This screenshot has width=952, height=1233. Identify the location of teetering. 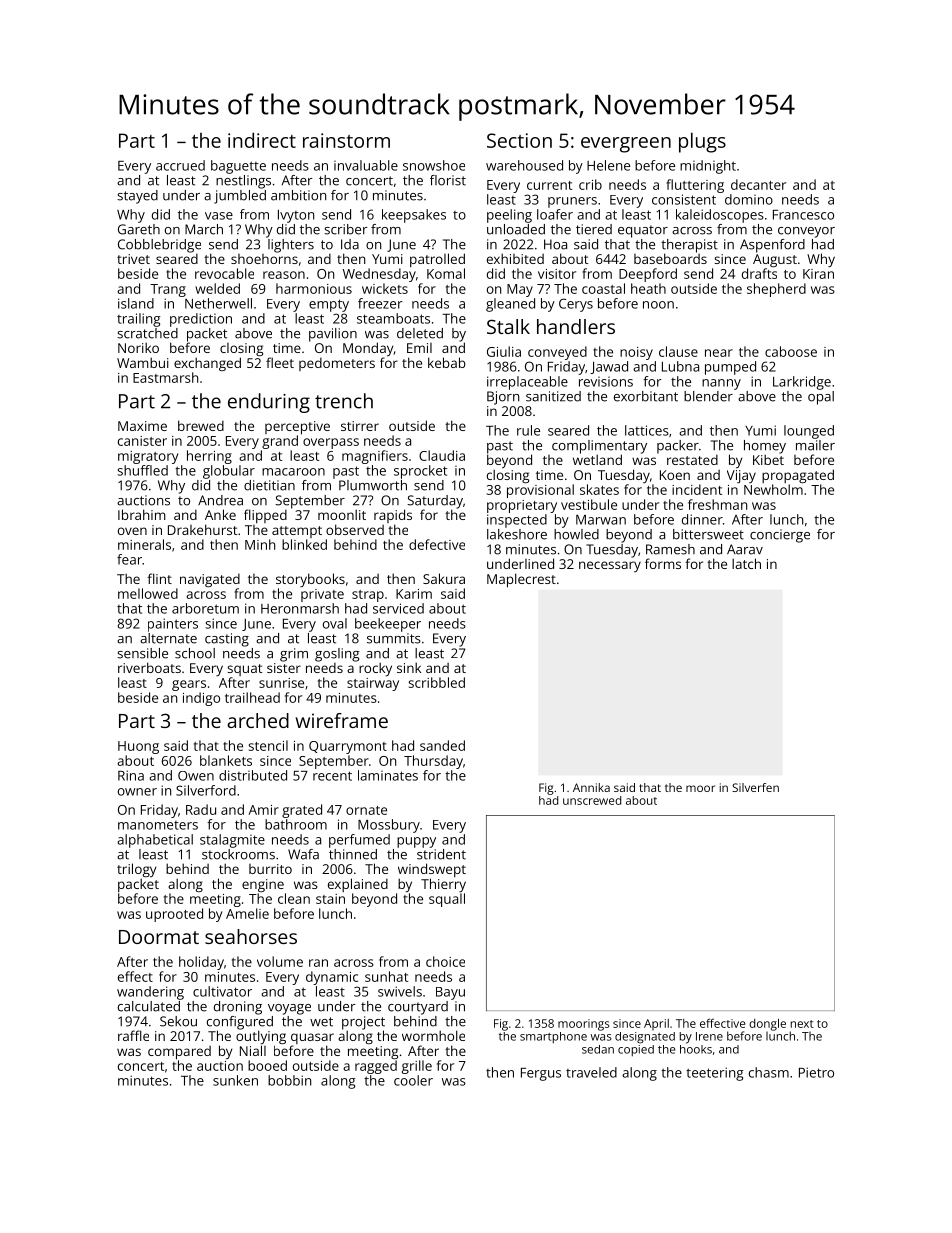
(715, 1074).
